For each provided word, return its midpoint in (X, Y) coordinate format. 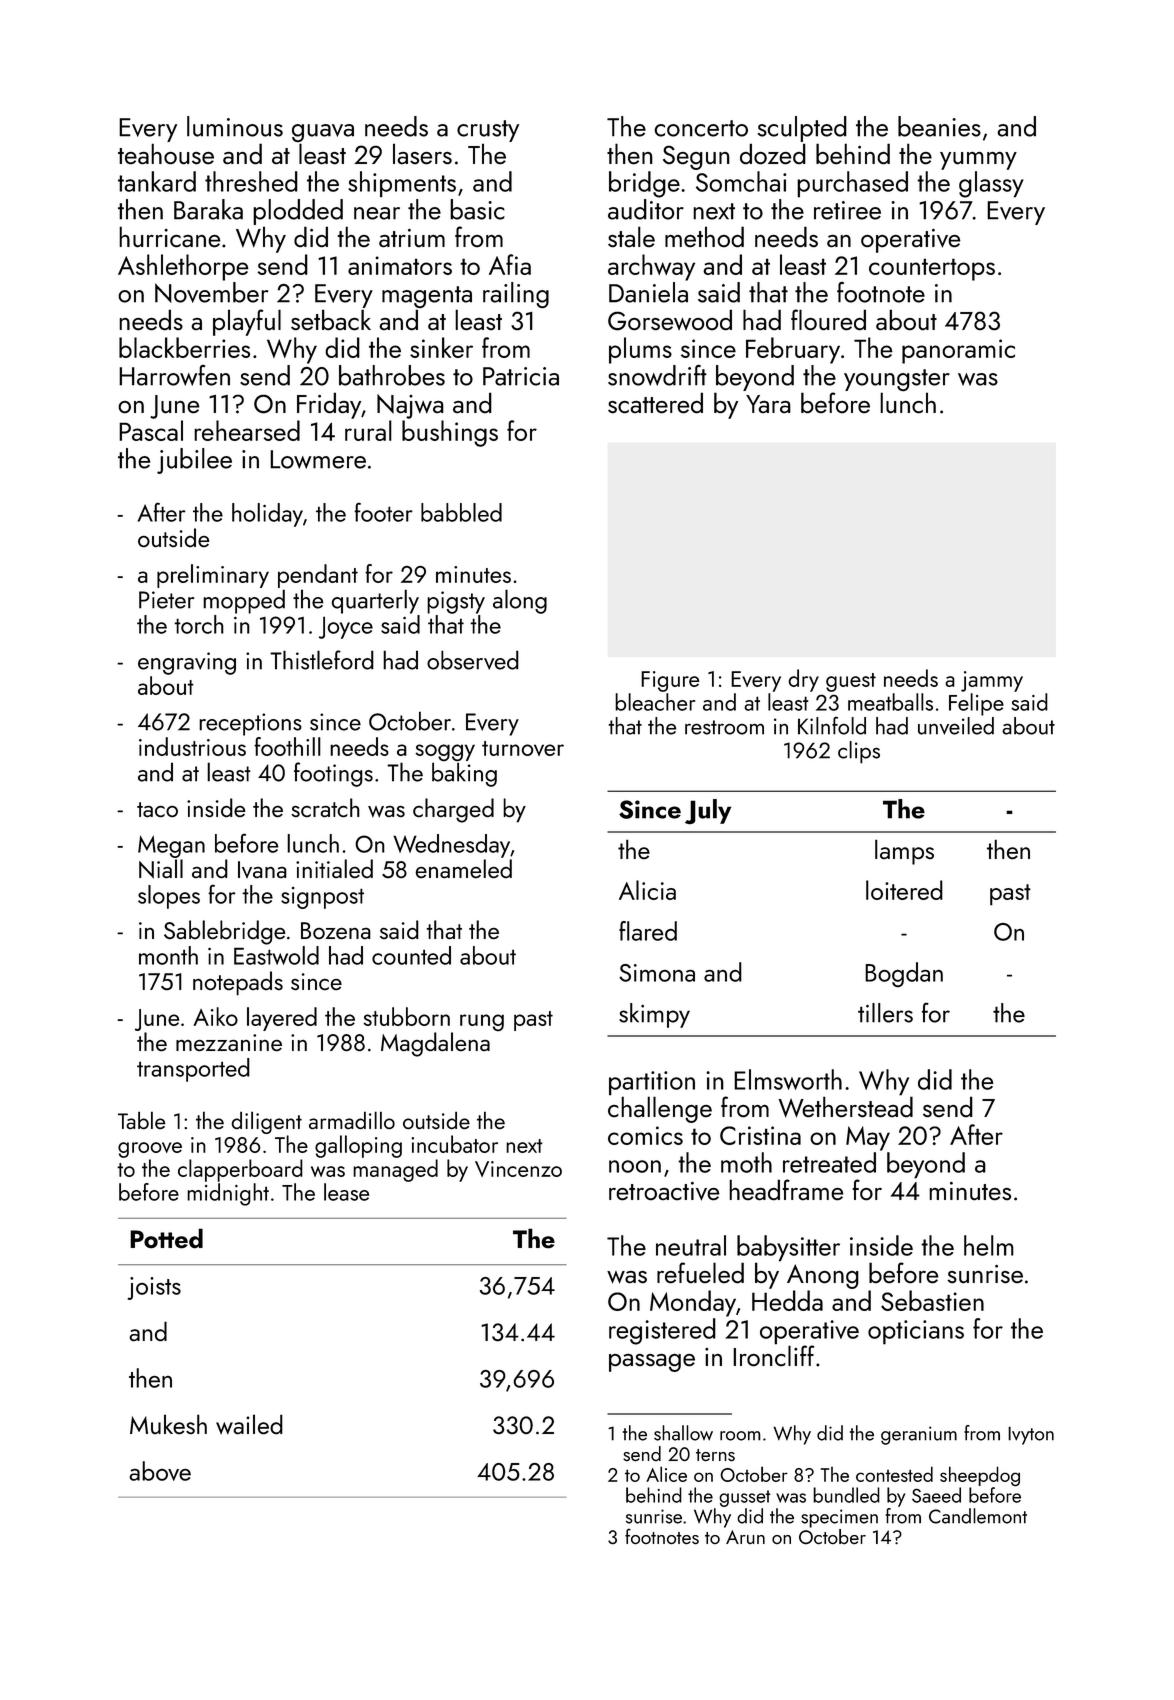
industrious (192, 746)
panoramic (958, 351)
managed (395, 1170)
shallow (683, 1433)
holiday (267, 515)
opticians (916, 1332)
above (160, 1471)
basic (477, 209)
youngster (897, 380)
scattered (655, 402)
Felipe (976, 704)
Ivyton (1031, 1435)
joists (154, 1288)
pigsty (456, 602)
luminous (235, 126)
